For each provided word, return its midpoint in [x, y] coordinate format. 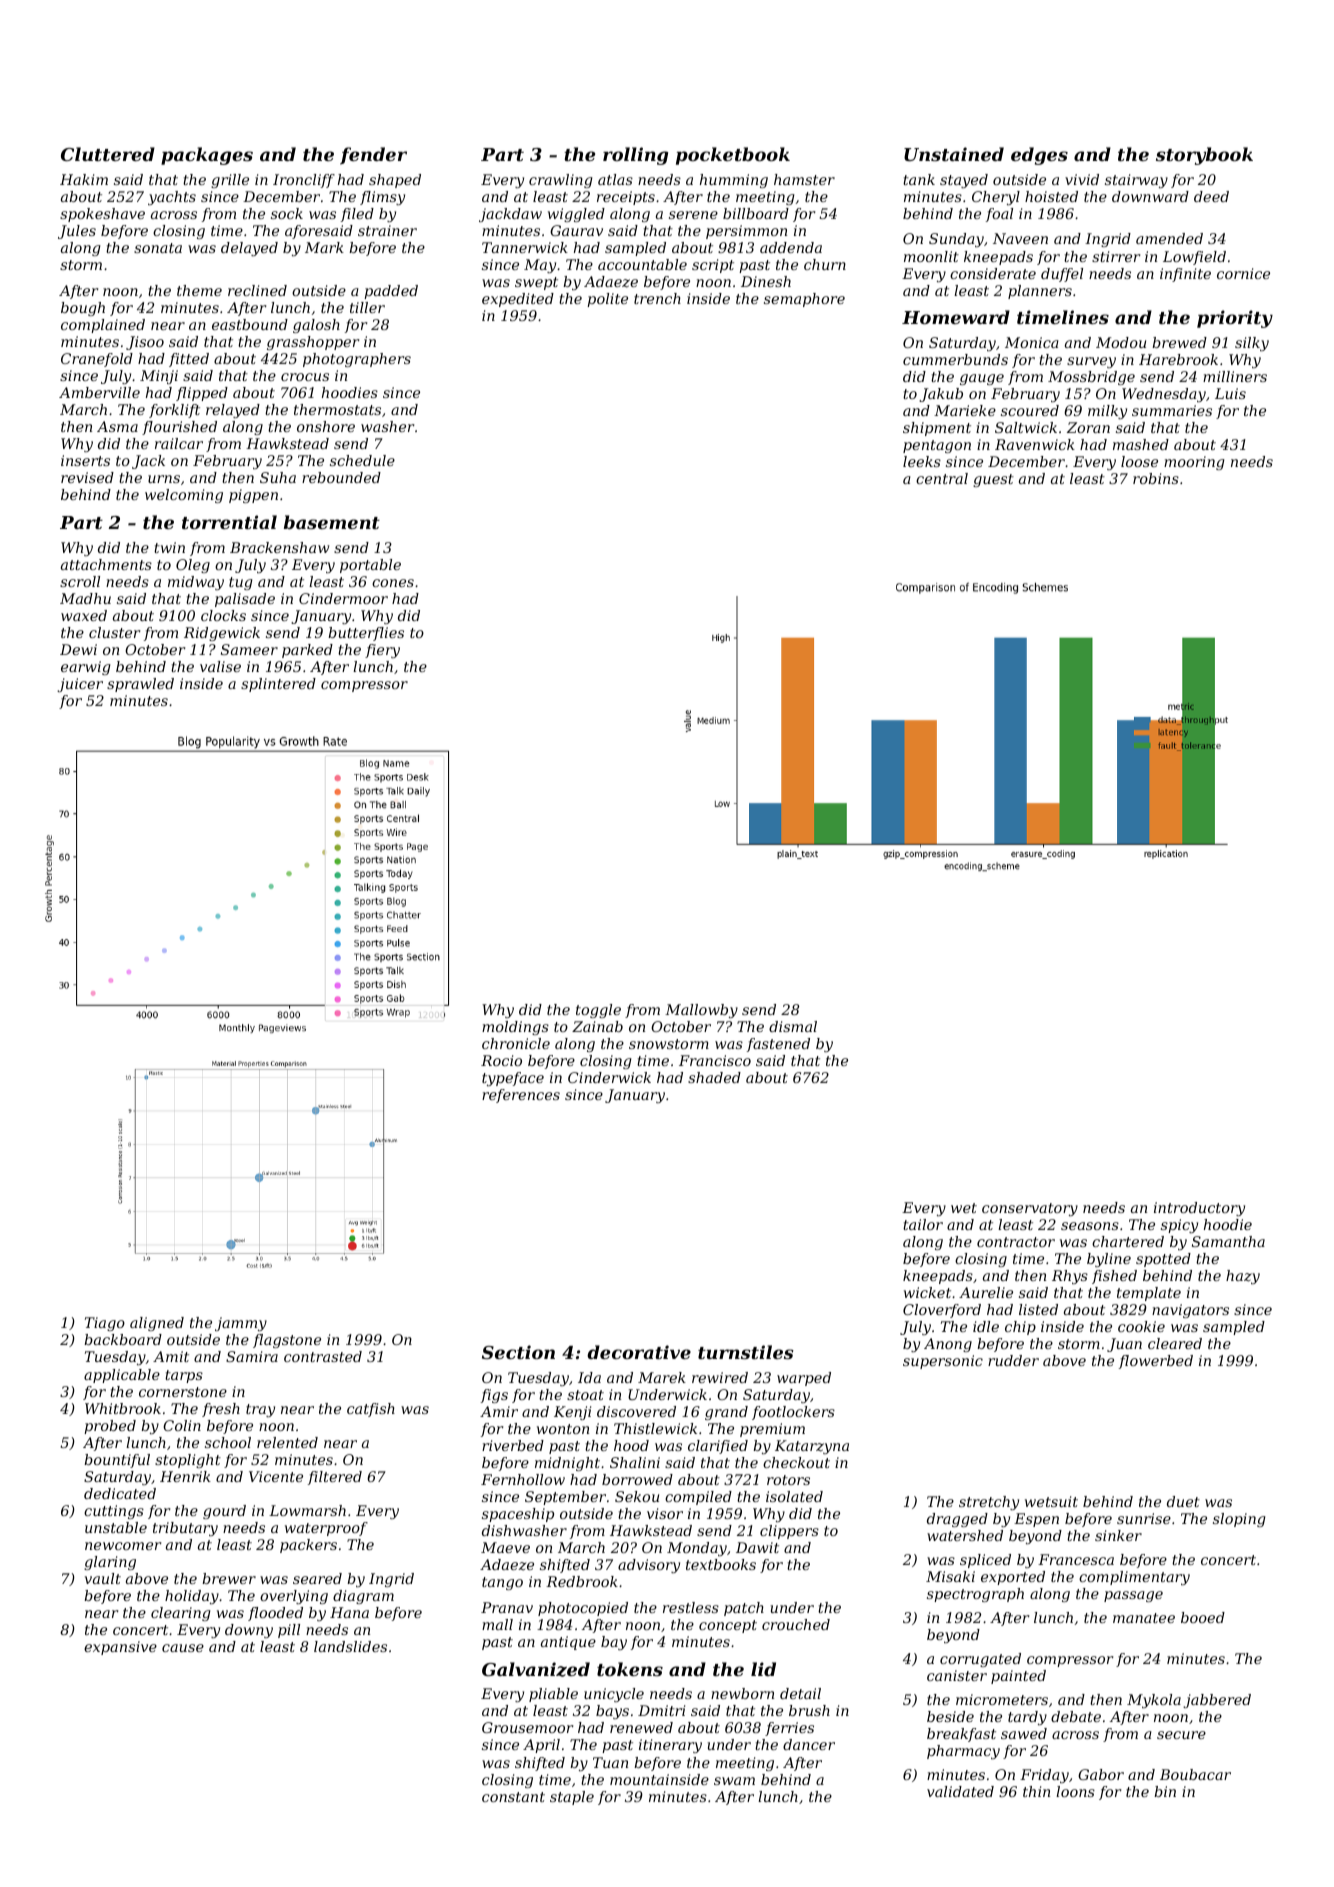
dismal [793, 1026]
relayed [233, 411]
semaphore [804, 300]
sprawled [140, 685]
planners [1040, 292]
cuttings [114, 1512]
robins [1156, 478]
